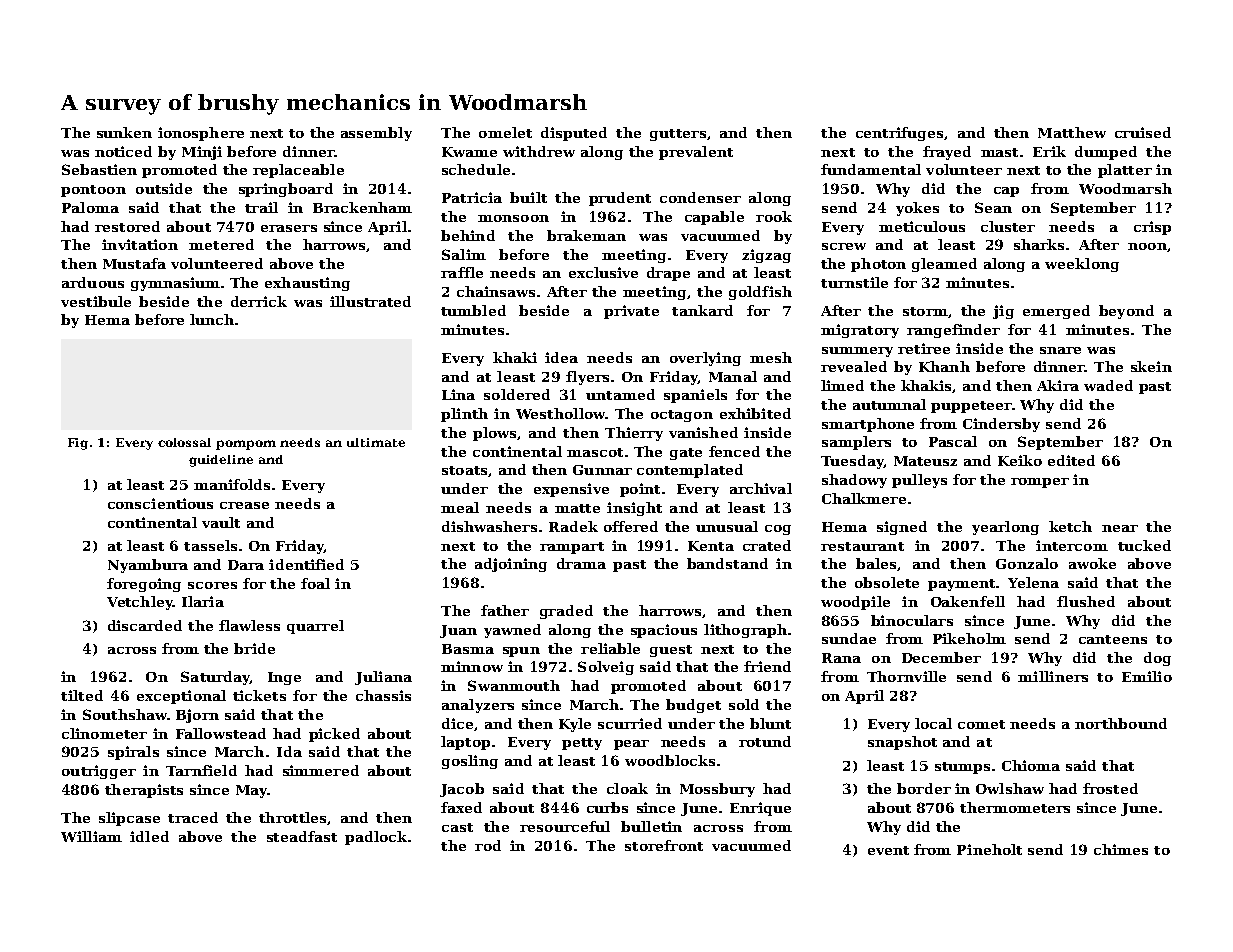 The width and height of the screenshot is (1233, 952). What do you see at coordinates (999, 152) in the screenshot?
I see `mast` at bounding box center [999, 152].
